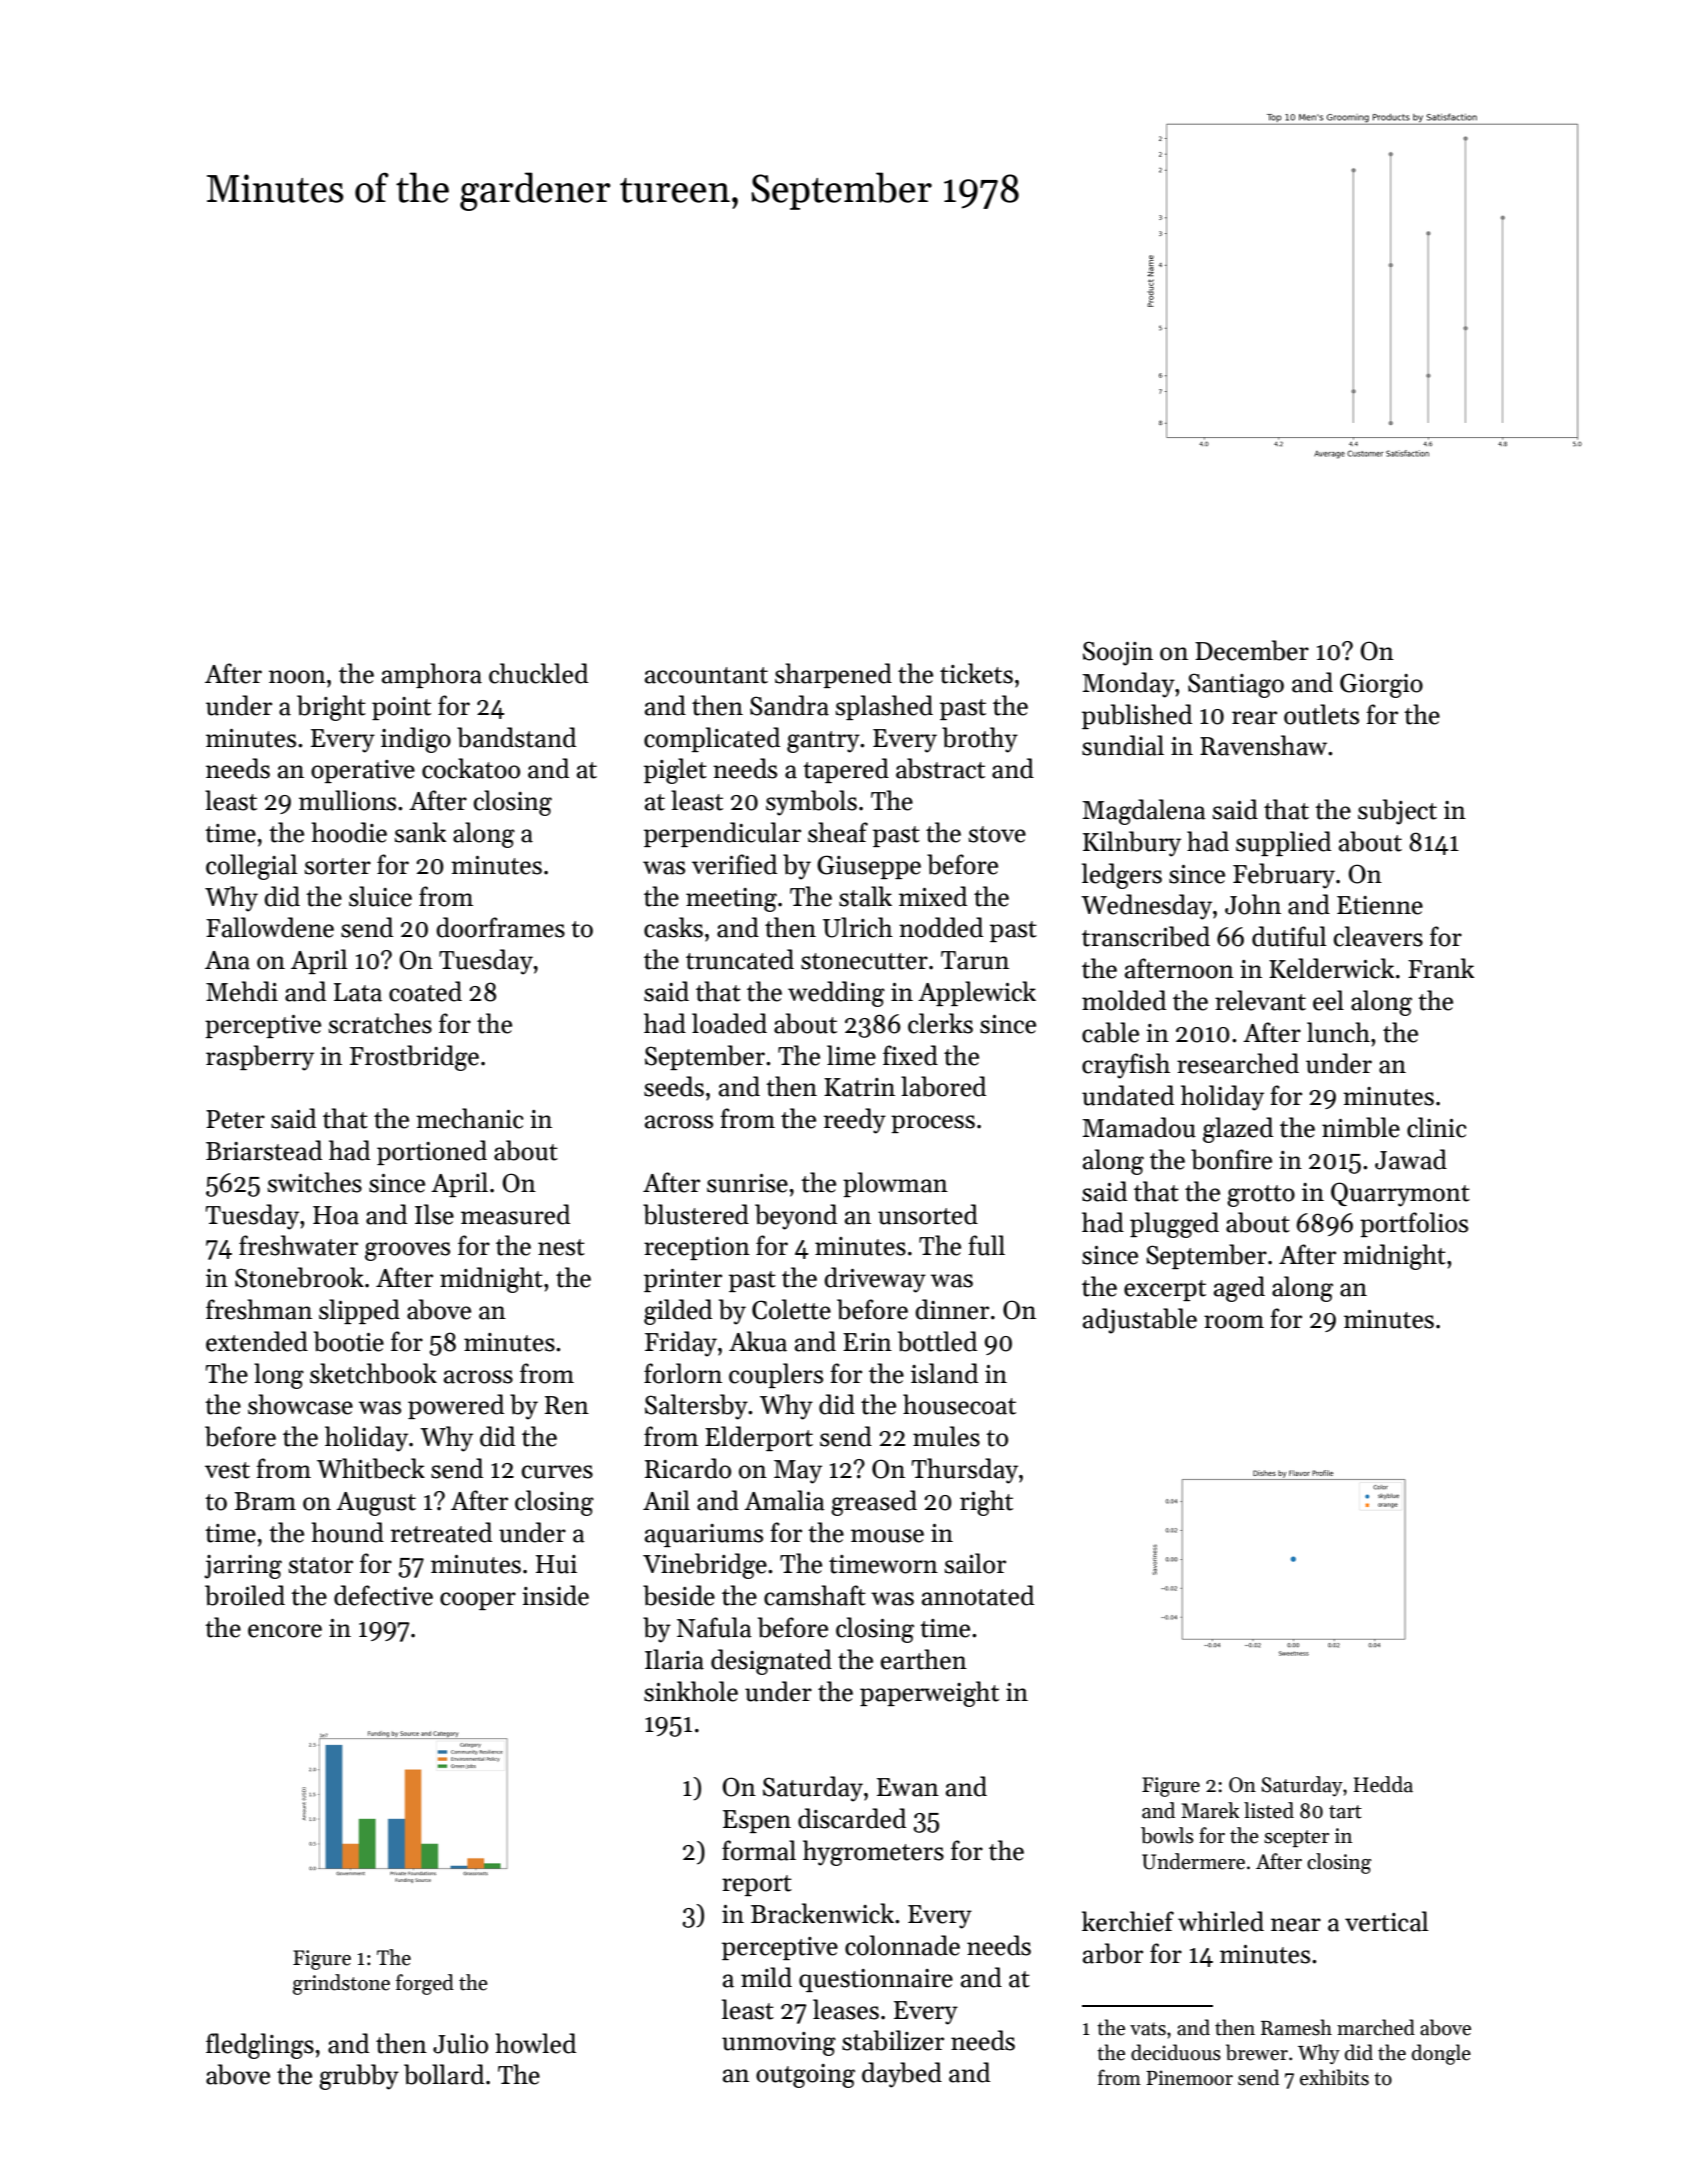 This image has width=1683, height=2178. Describe the element at coordinates (946, 1436) in the image. I see `mules` at that location.
